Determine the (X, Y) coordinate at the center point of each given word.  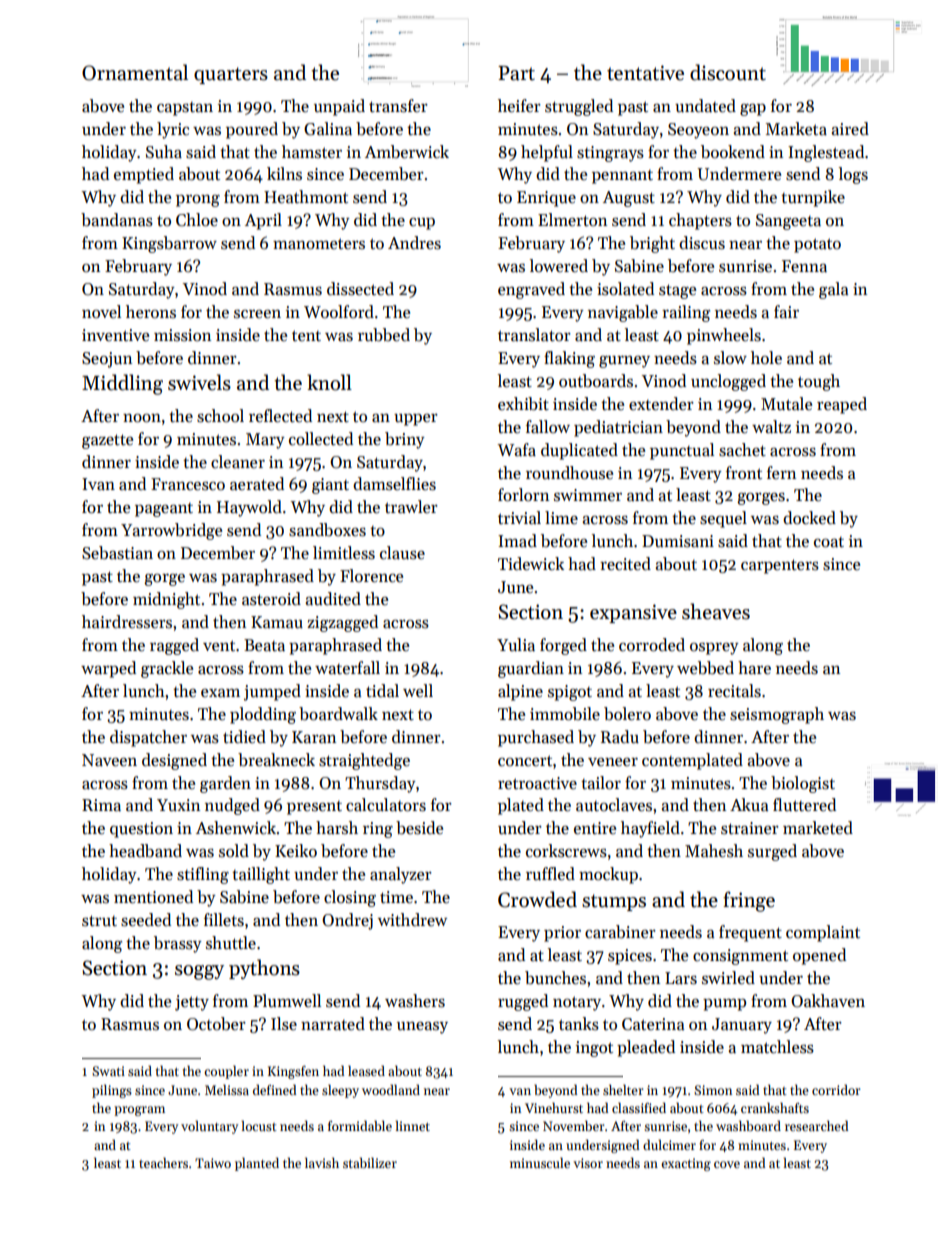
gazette (107, 441)
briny (405, 440)
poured (252, 130)
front (744, 472)
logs (853, 175)
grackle (167, 669)
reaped (842, 405)
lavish (322, 1162)
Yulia (516, 645)
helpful (547, 153)
